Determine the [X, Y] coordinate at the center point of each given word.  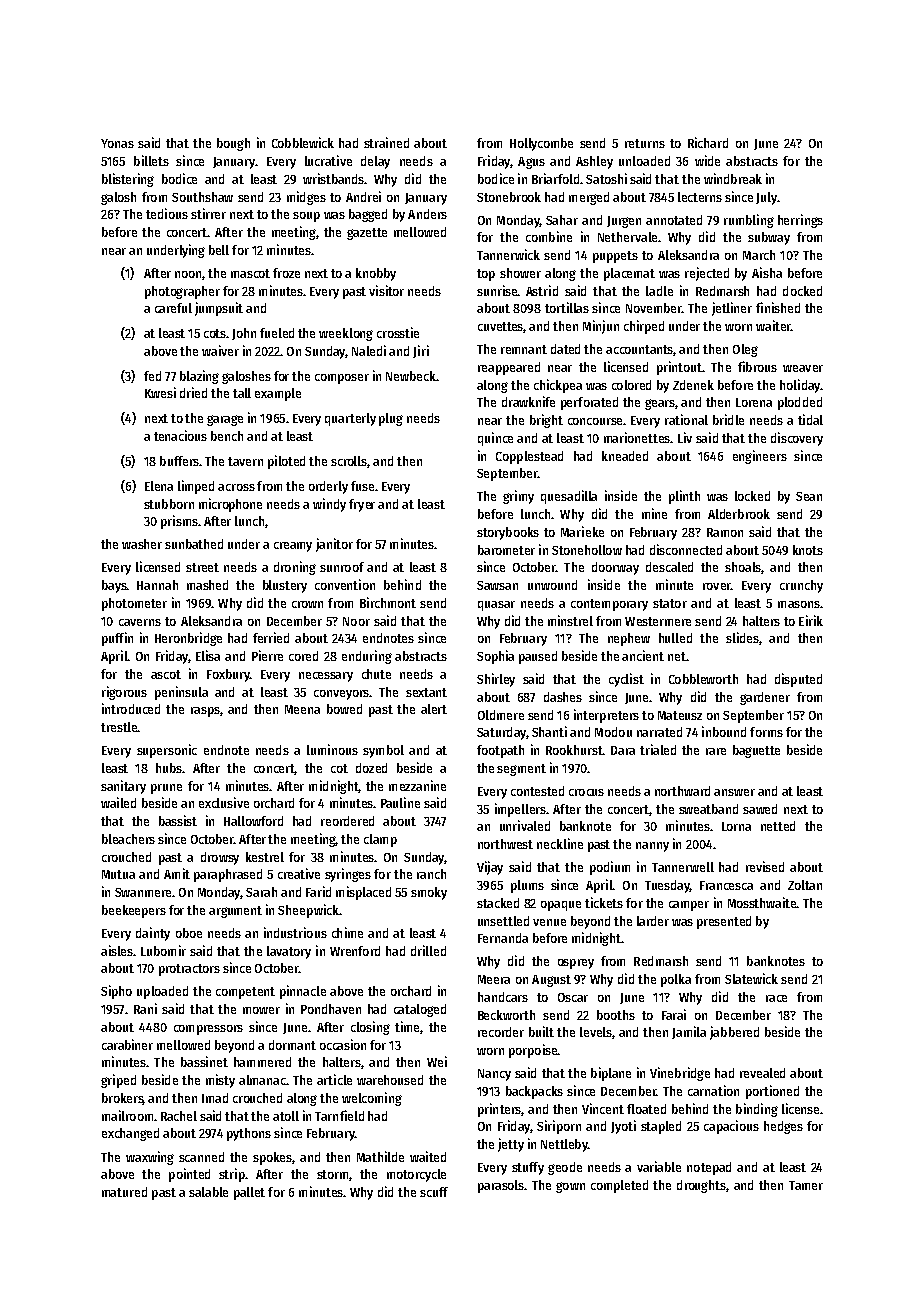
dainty [153, 934]
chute [376, 674]
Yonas [117, 143]
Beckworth [506, 1015]
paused [538, 657]
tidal [810, 419]
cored [303, 656]
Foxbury [228, 675]
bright [546, 421]
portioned [772, 1092]
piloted [286, 462]
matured [124, 1192]
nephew [629, 639]
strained [386, 142]
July [766, 198]
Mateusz [680, 715]
